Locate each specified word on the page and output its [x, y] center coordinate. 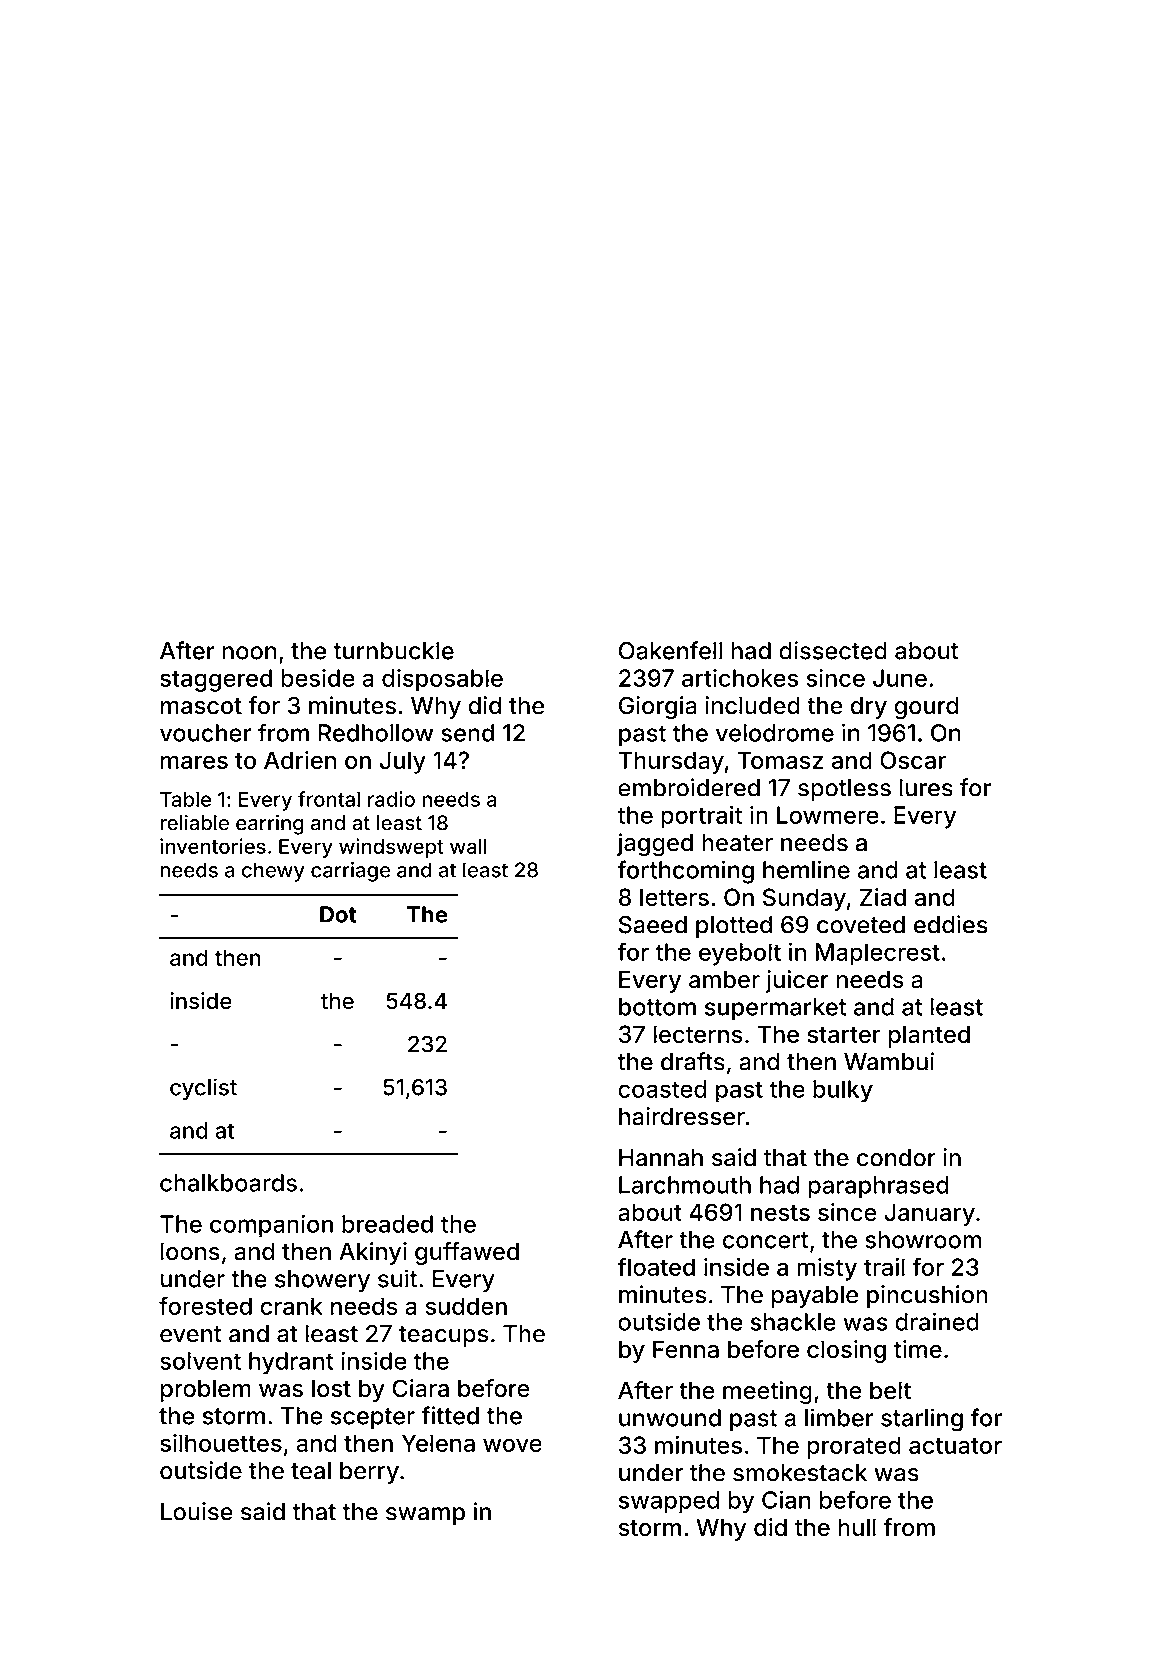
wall [468, 846]
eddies [951, 924]
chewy [273, 872]
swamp [425, 1516]
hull [857, 1527]
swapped [669, 1502]
